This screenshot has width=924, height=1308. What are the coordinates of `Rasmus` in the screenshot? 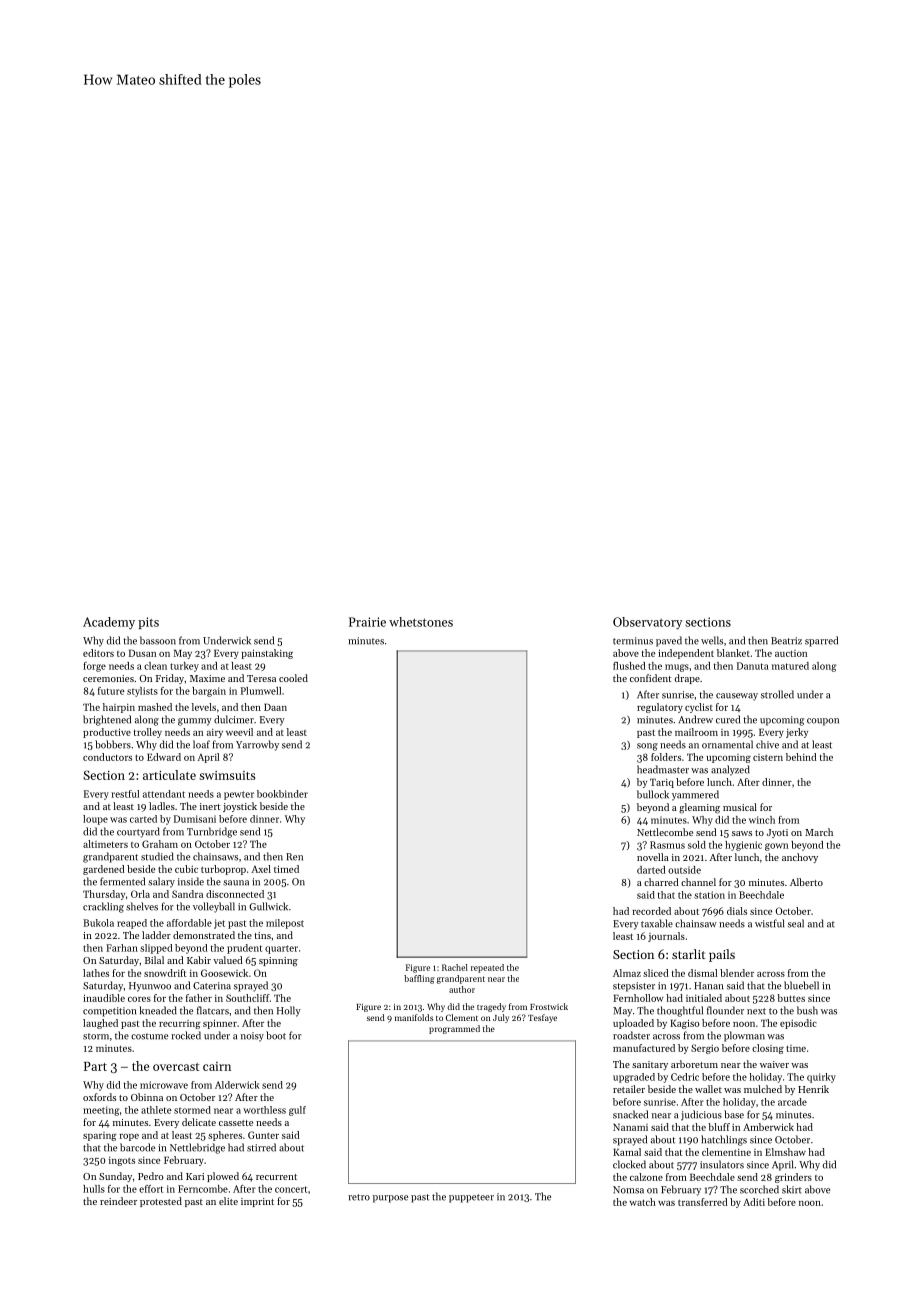 It's located at (667, 845).
